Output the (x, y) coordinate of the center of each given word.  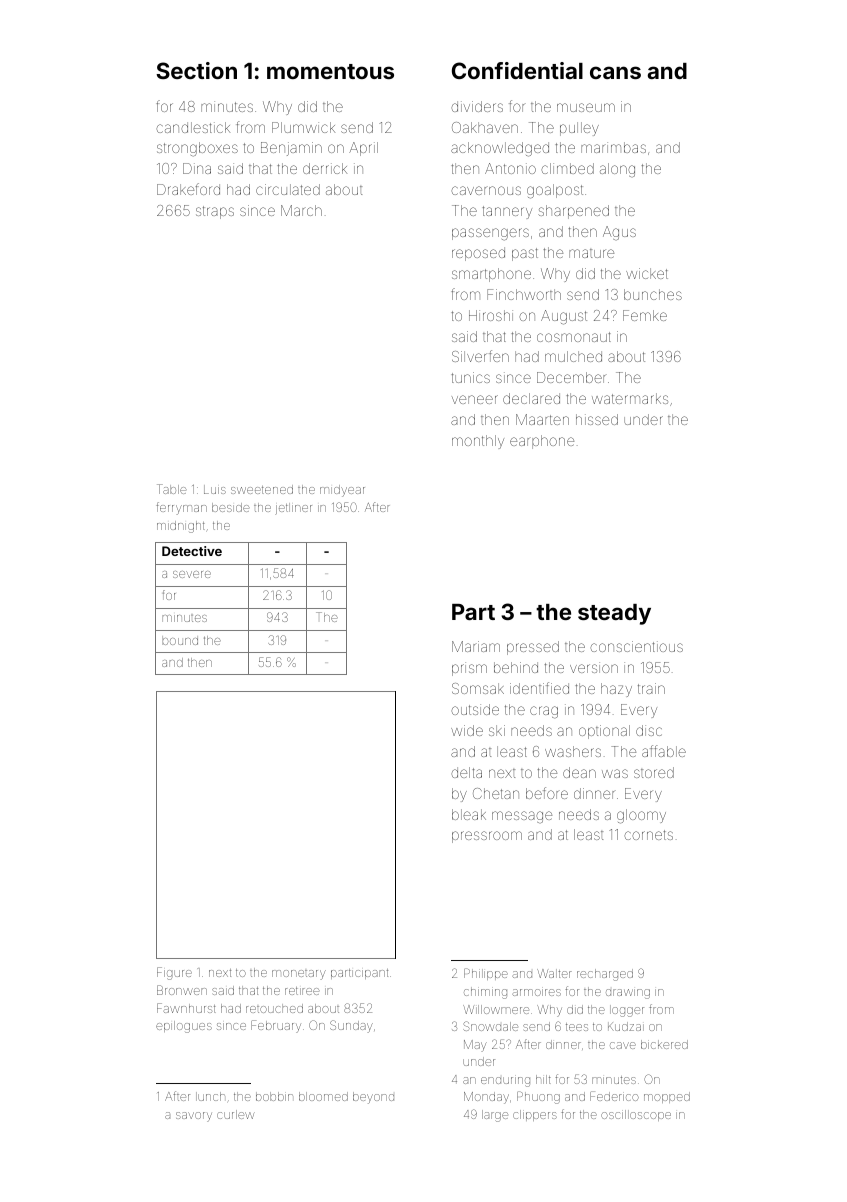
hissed (597, 419)
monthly (478, 442)
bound (180, 640)
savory (194, 1117)
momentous (330, 71)
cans (615, 72)
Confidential (517, 70)
